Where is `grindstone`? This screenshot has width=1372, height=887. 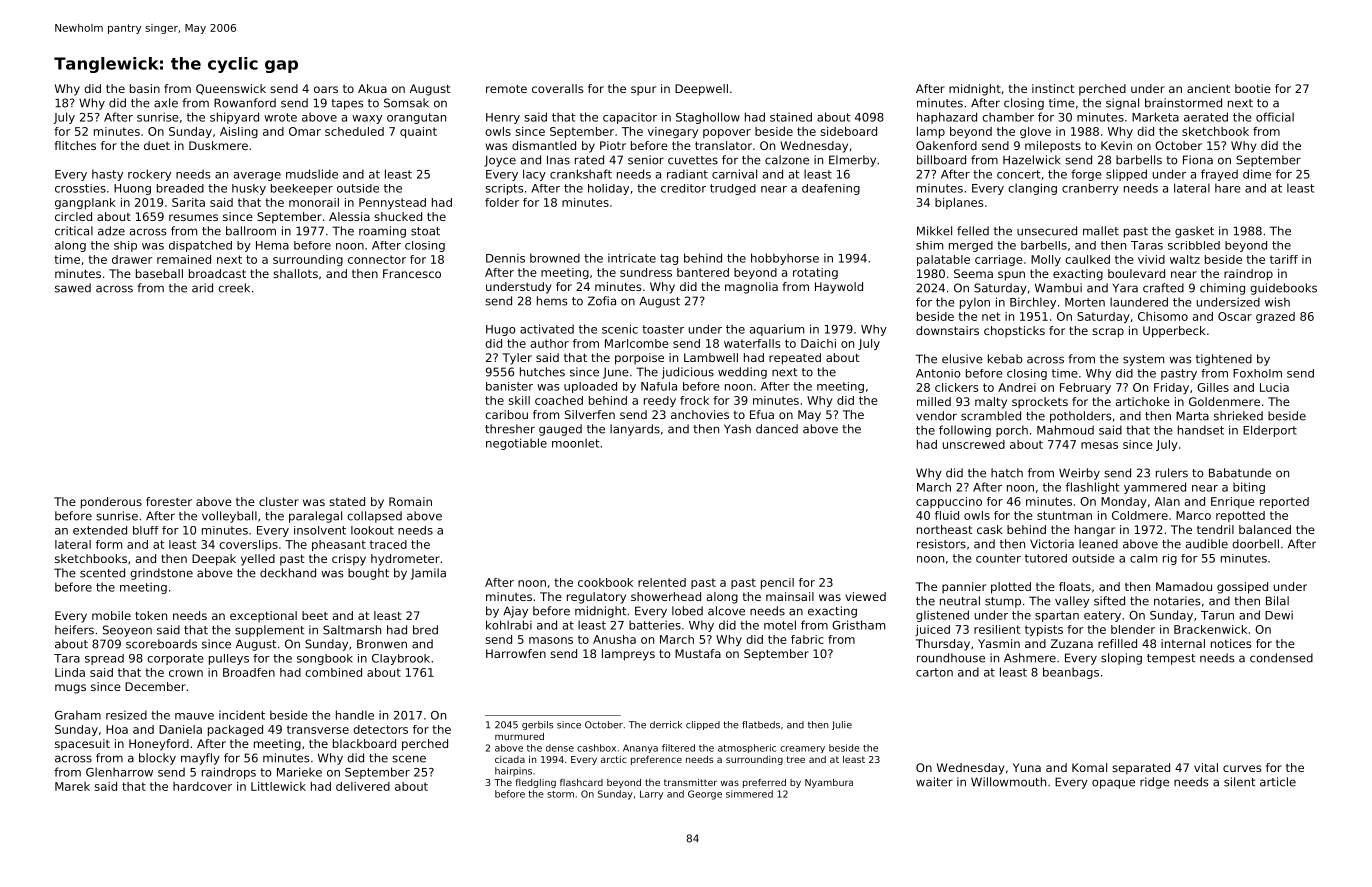 grindstone is located at coordinates (161, 574).
